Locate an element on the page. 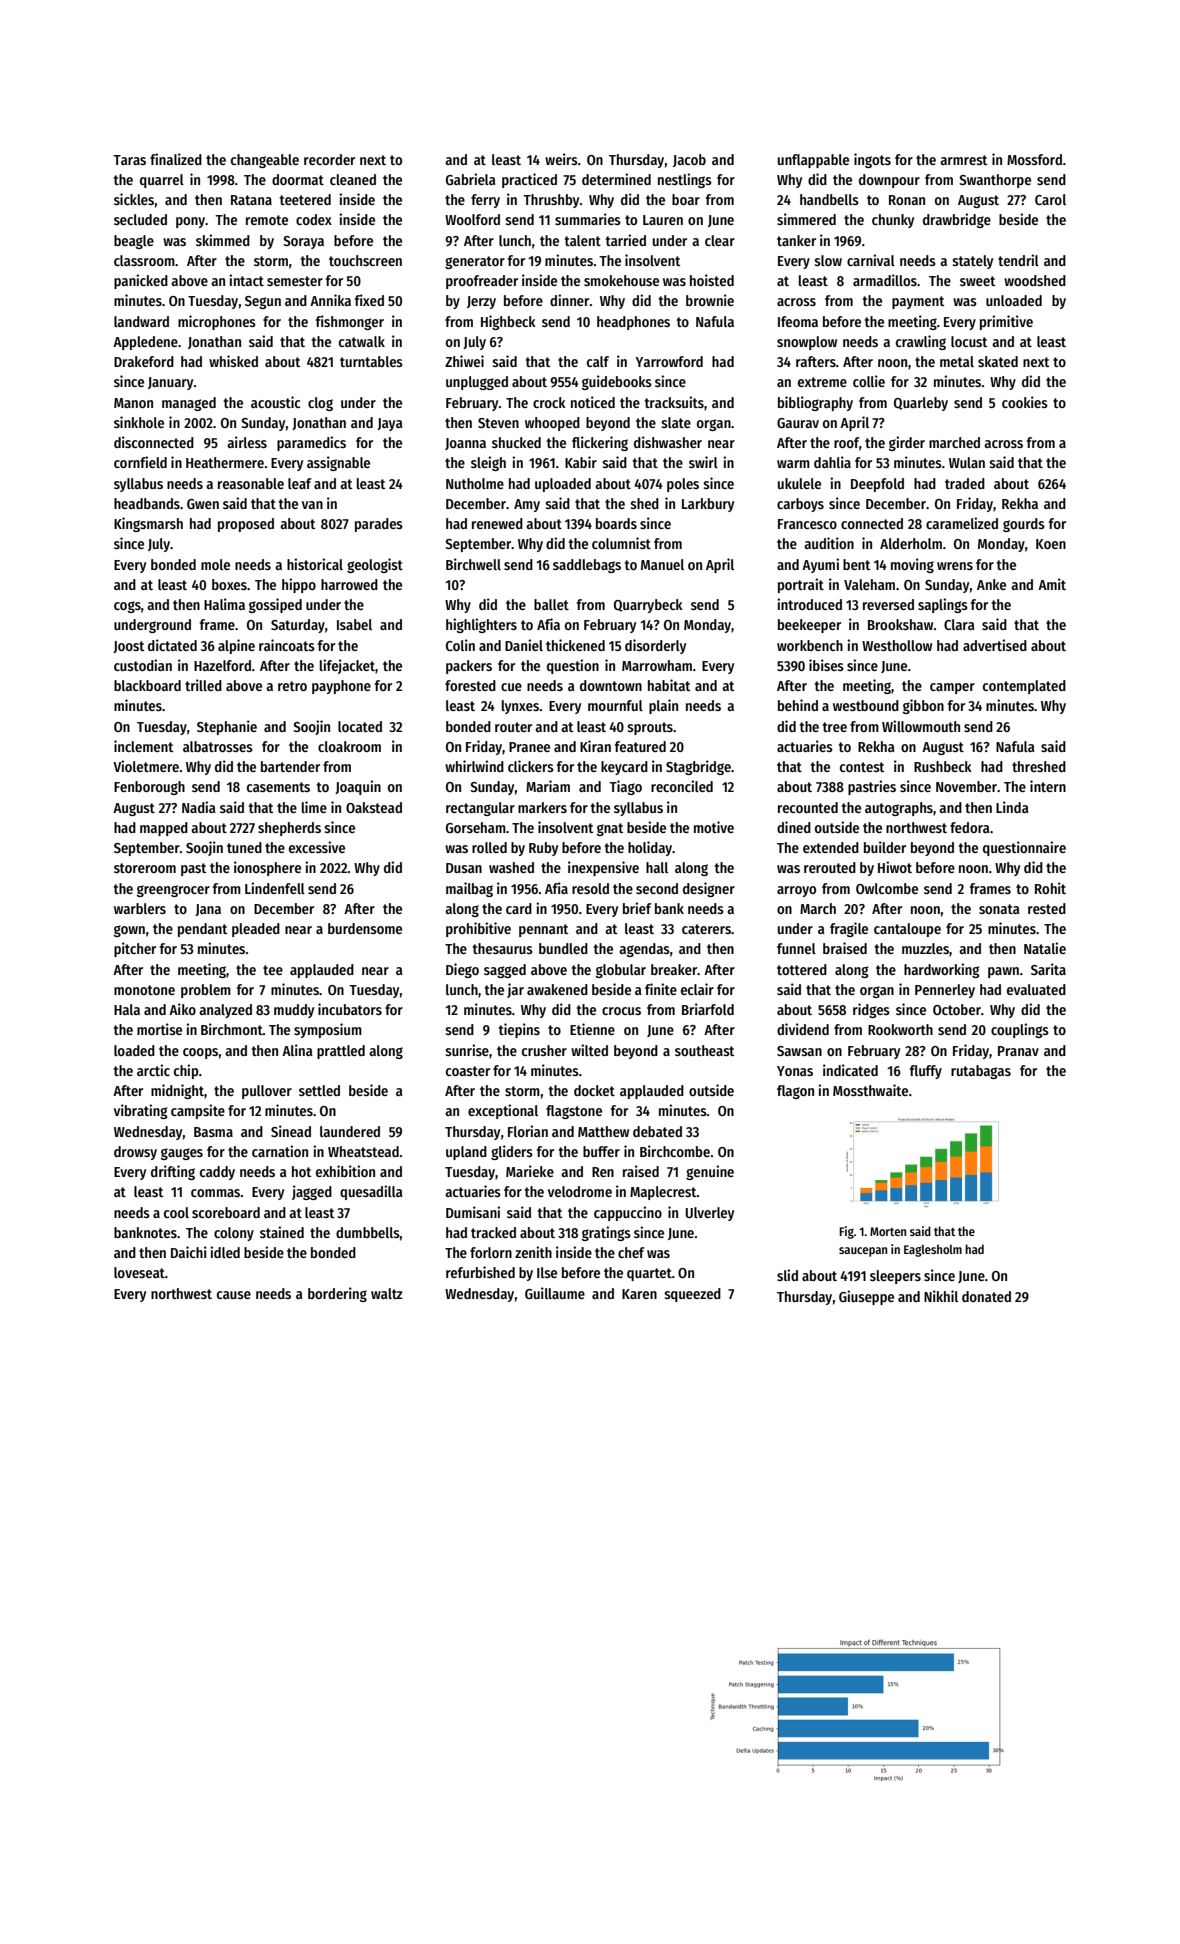  cause is located at coordinates (234, 1295).
